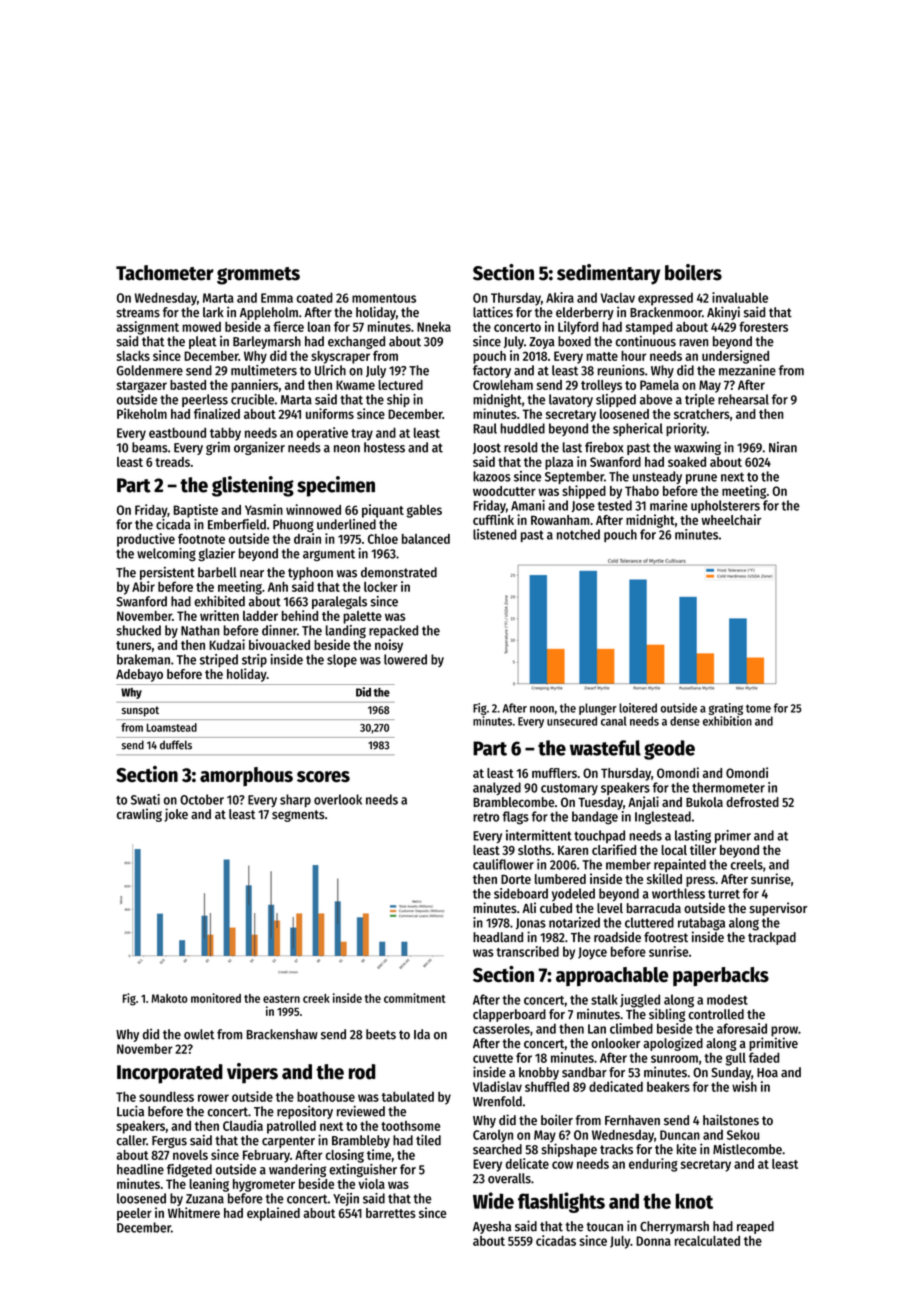  Describe the element at coordinates (165, 273) in the image. I see `Tachometer` at that location.
